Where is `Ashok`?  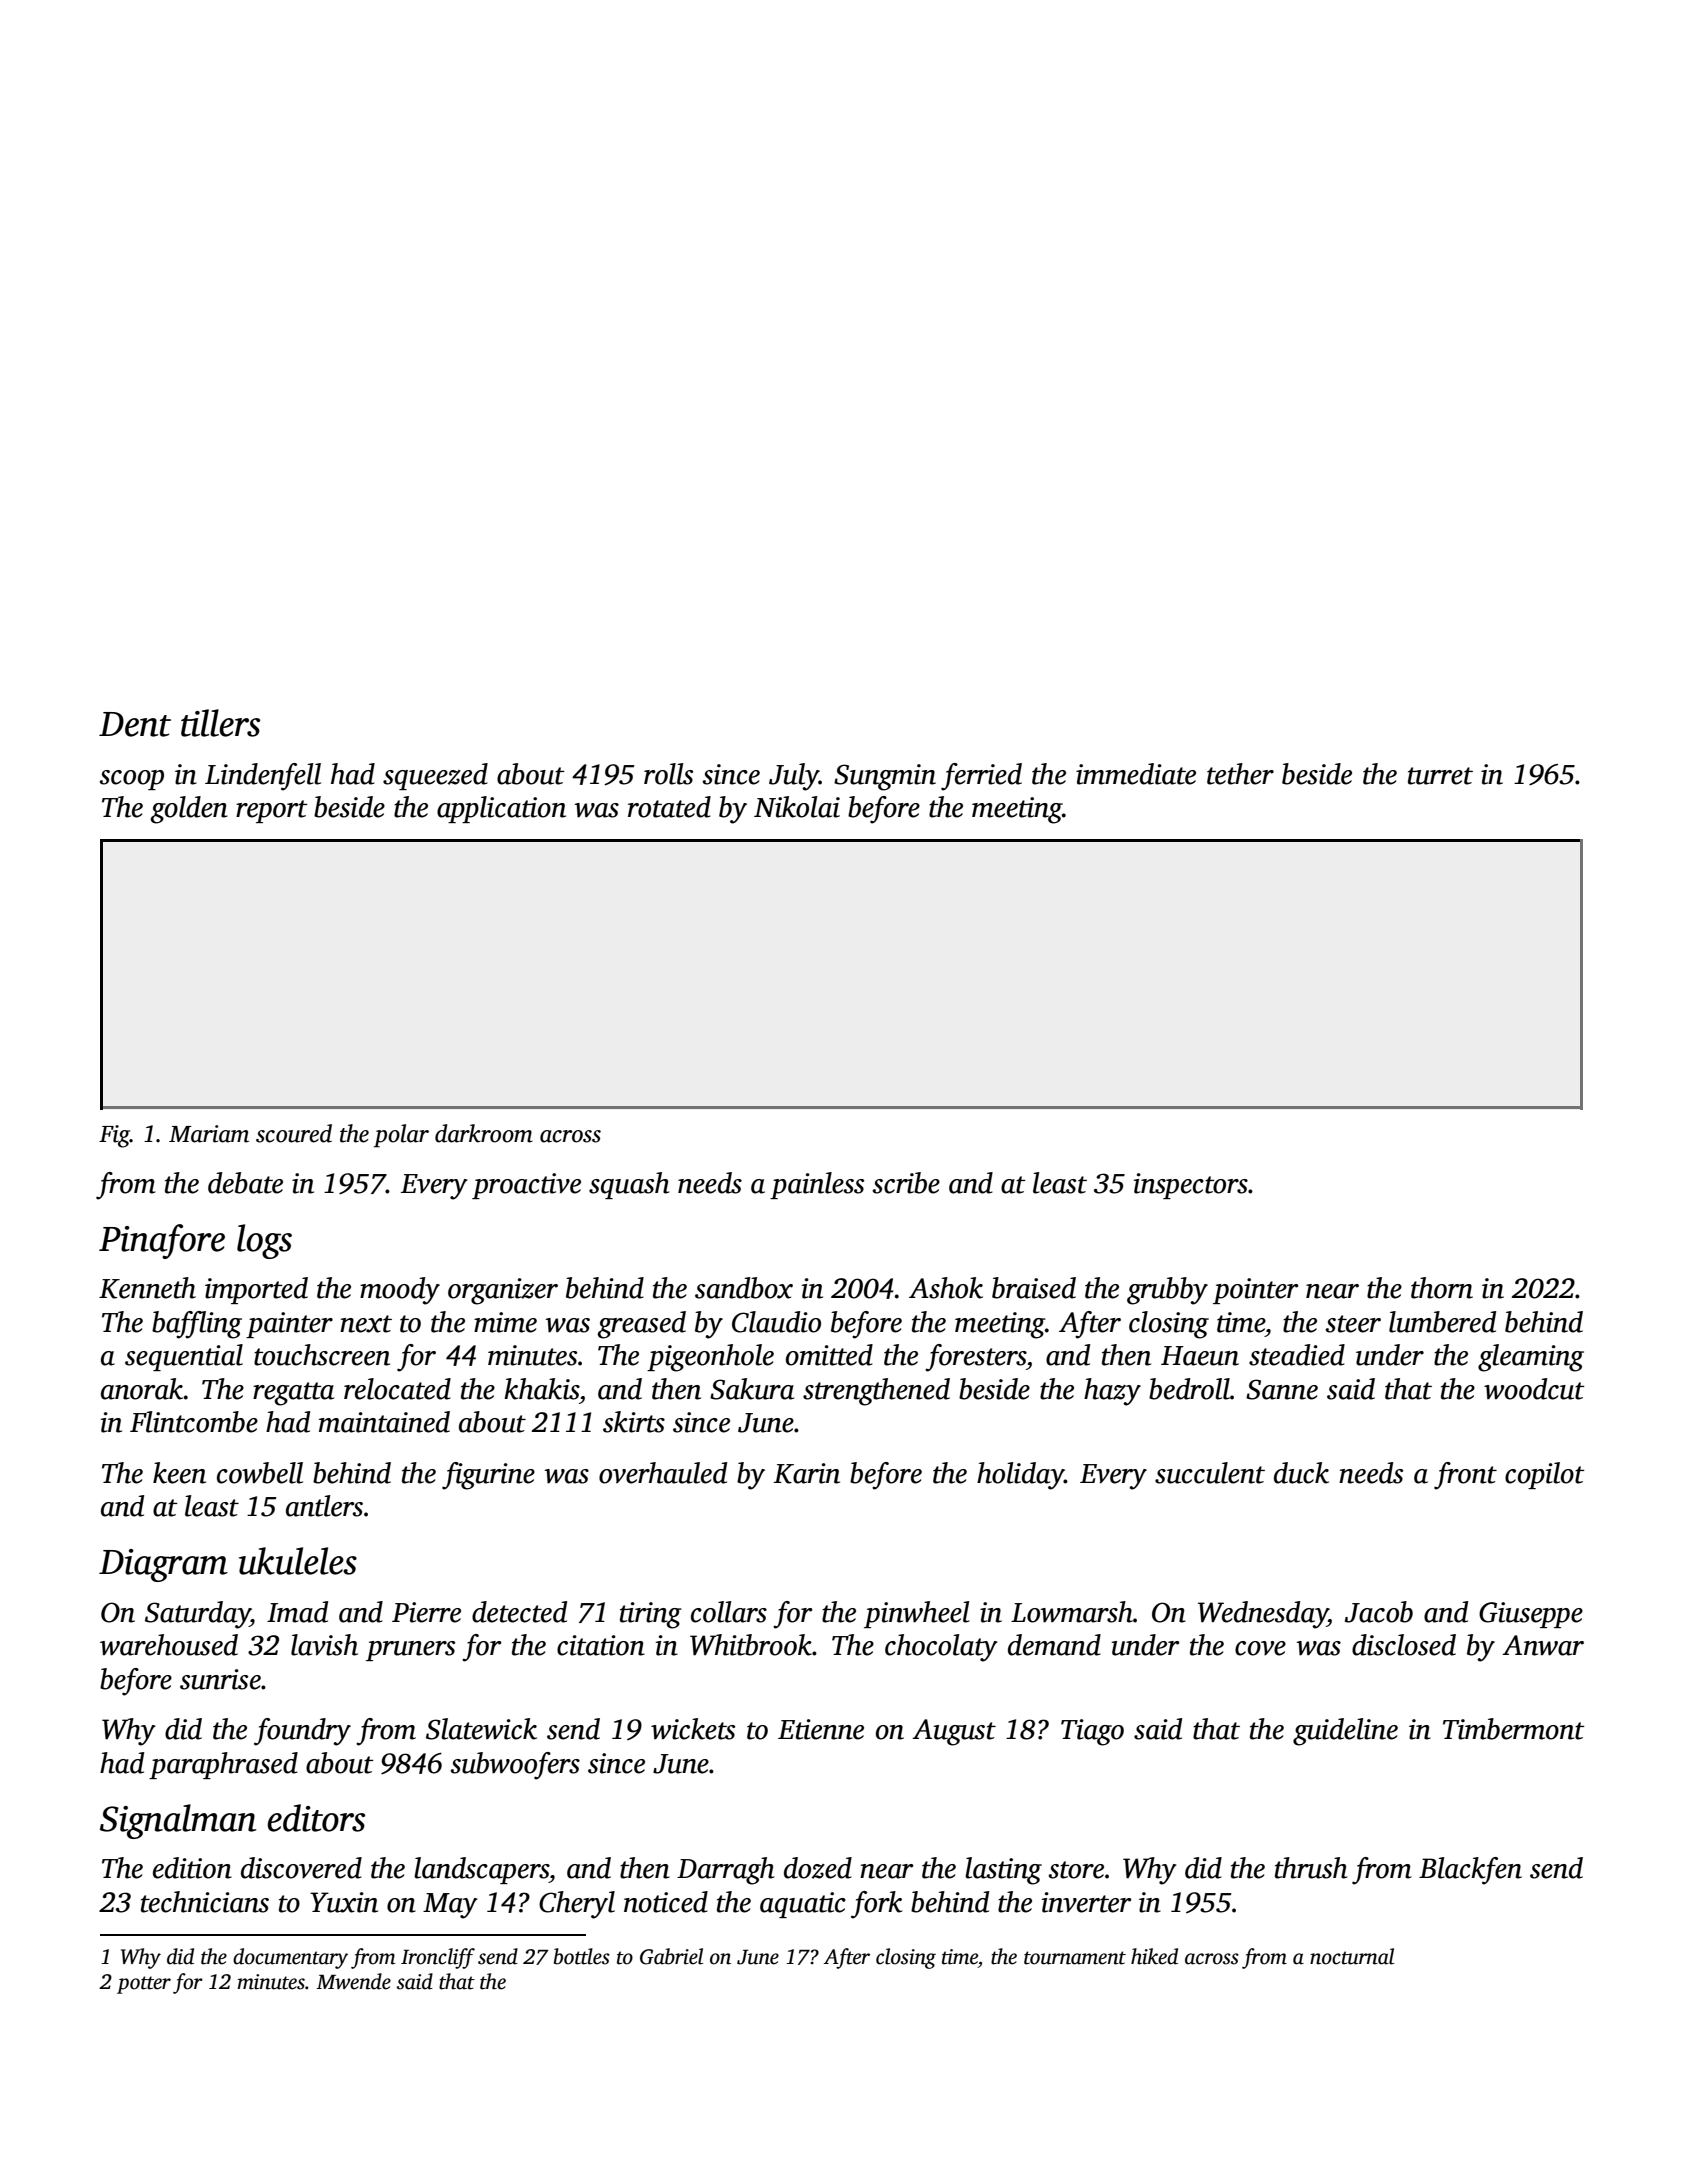
Ashok is located at coordinates (946, 1288).
